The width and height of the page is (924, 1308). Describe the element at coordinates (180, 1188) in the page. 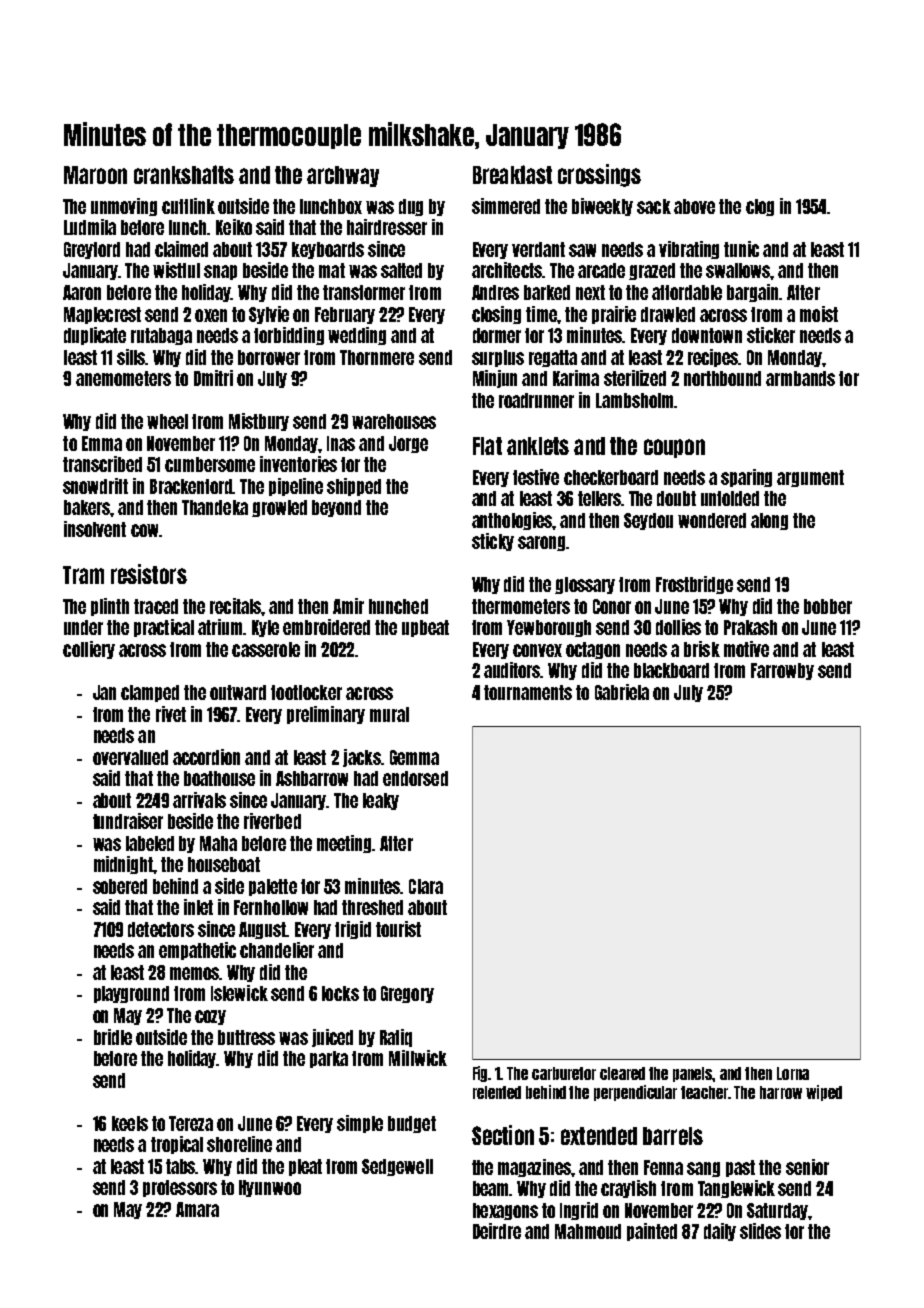

I see `professors` at that location.
